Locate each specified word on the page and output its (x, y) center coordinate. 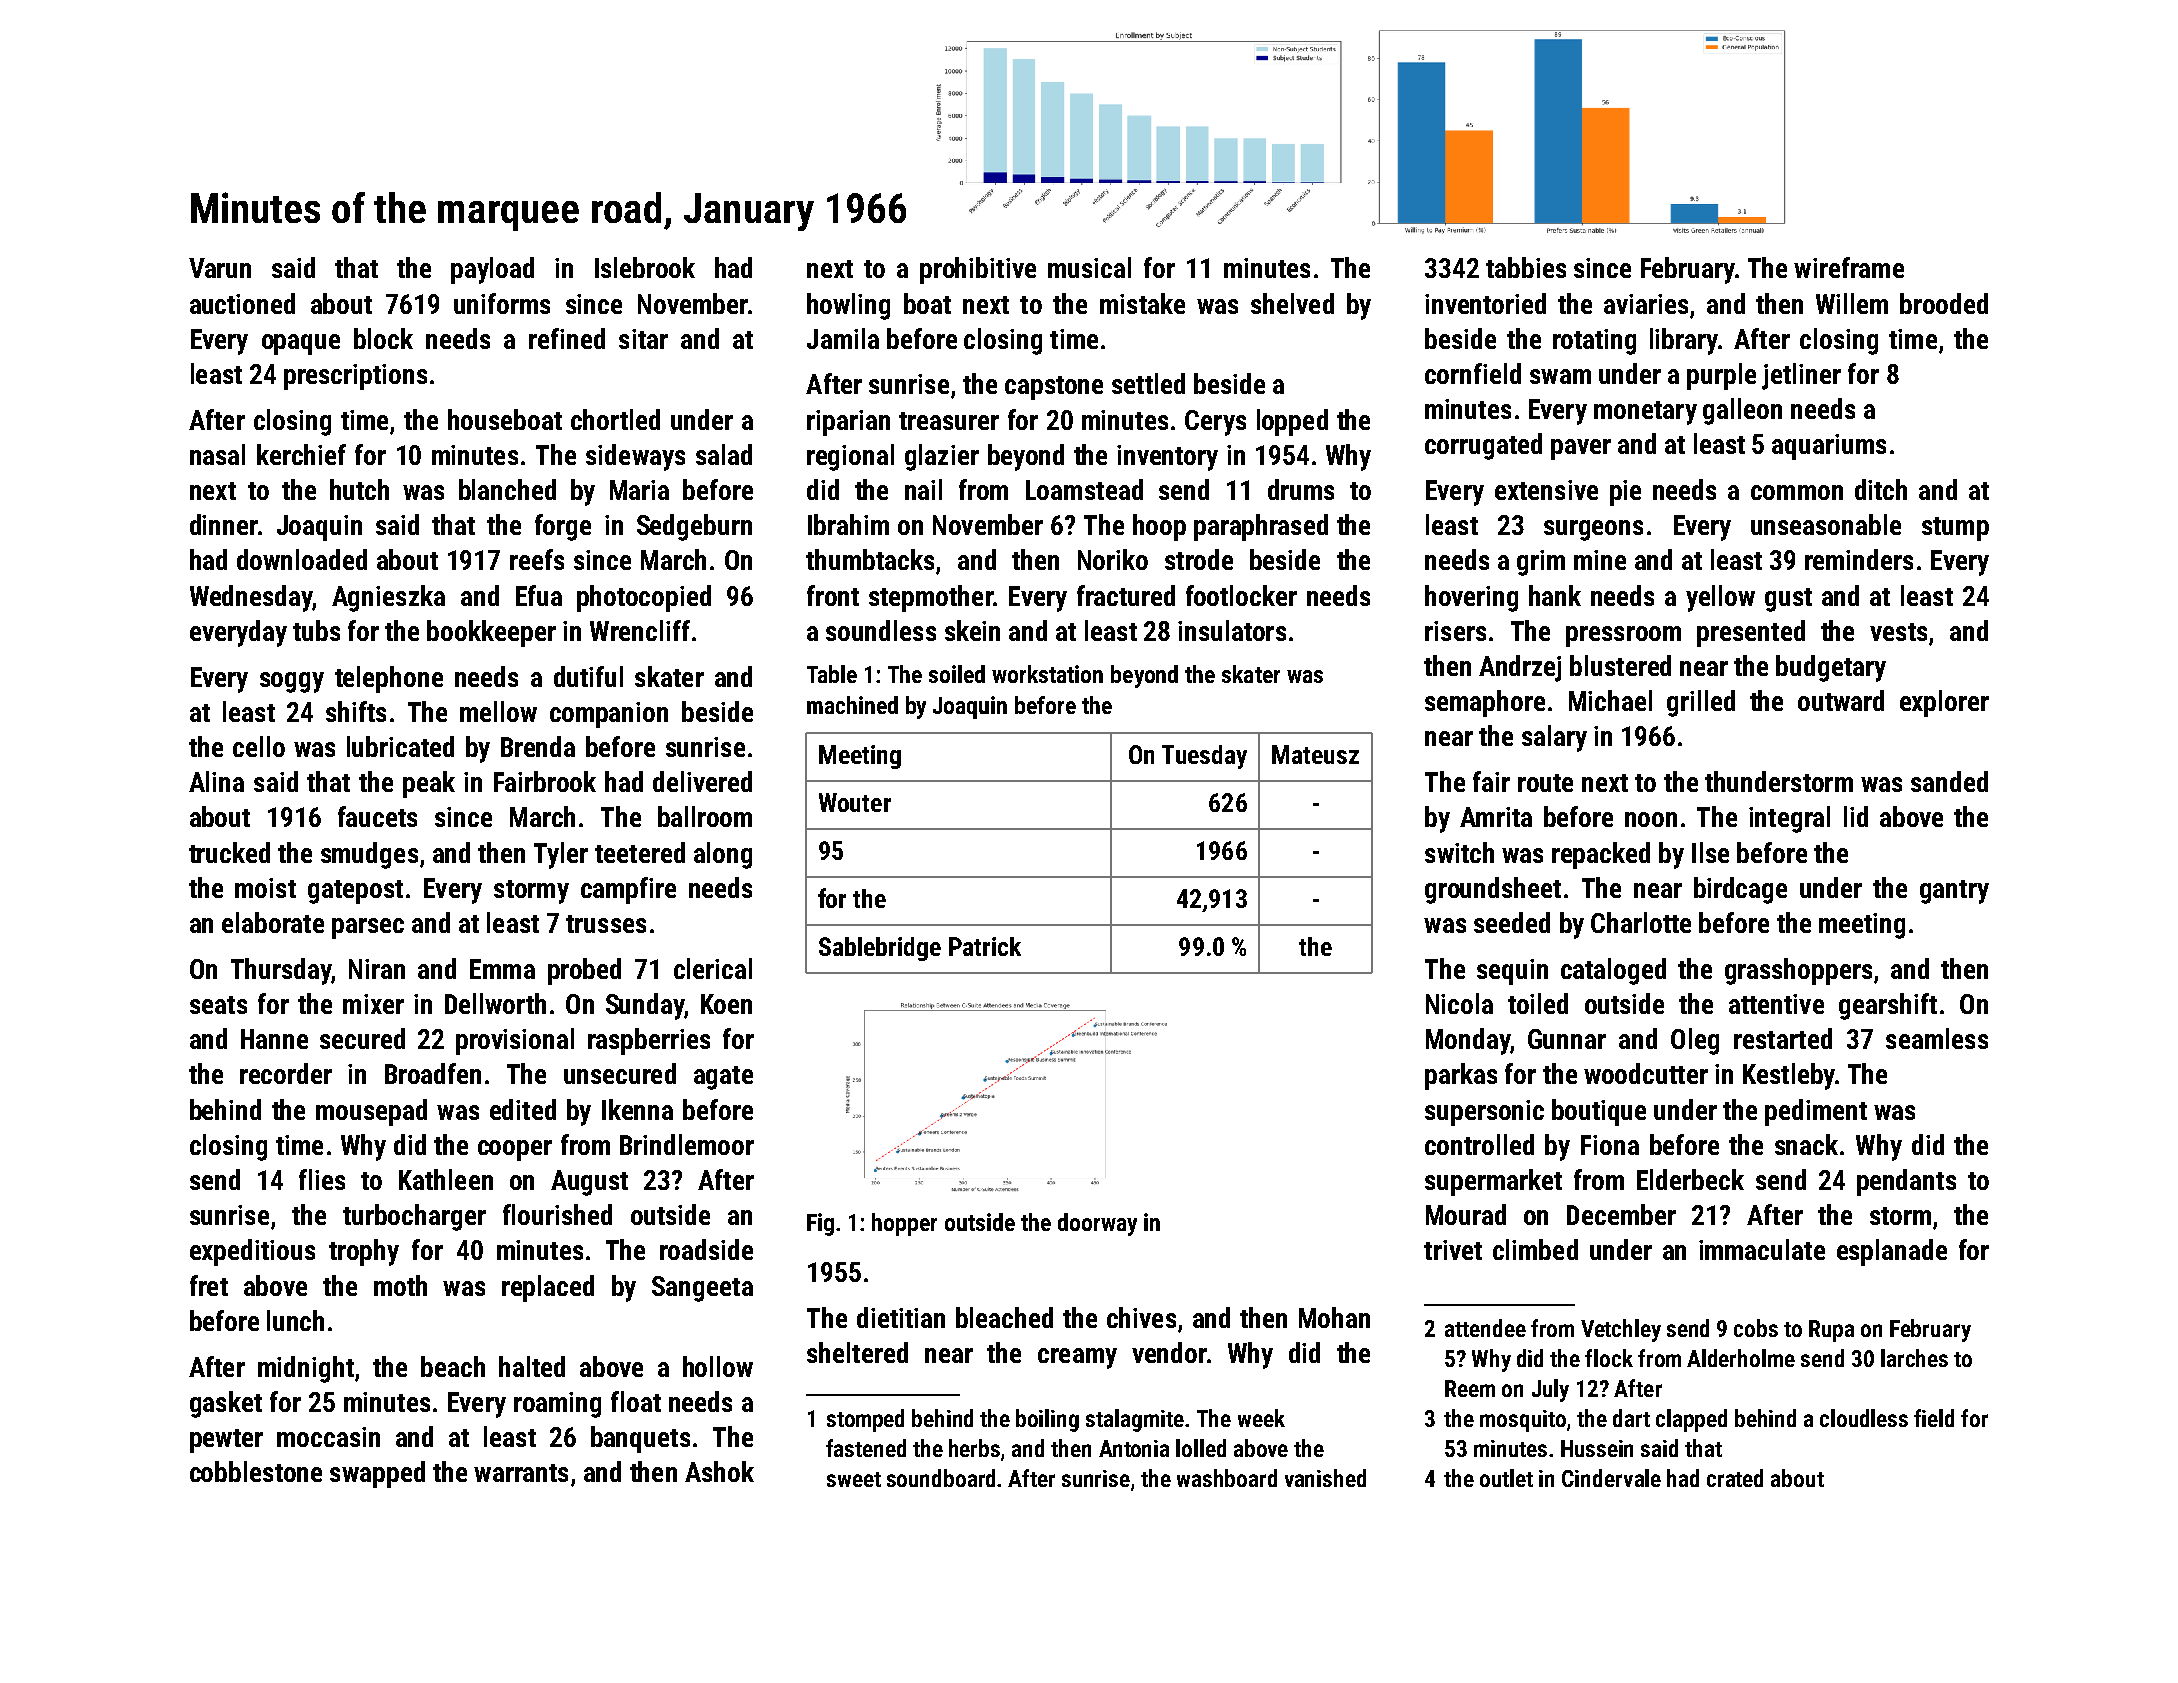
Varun (220, 268)
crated (1735, 1478)
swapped (377, 1474)
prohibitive (978, 270)
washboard (1227, 1478)
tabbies (1526, 267)
